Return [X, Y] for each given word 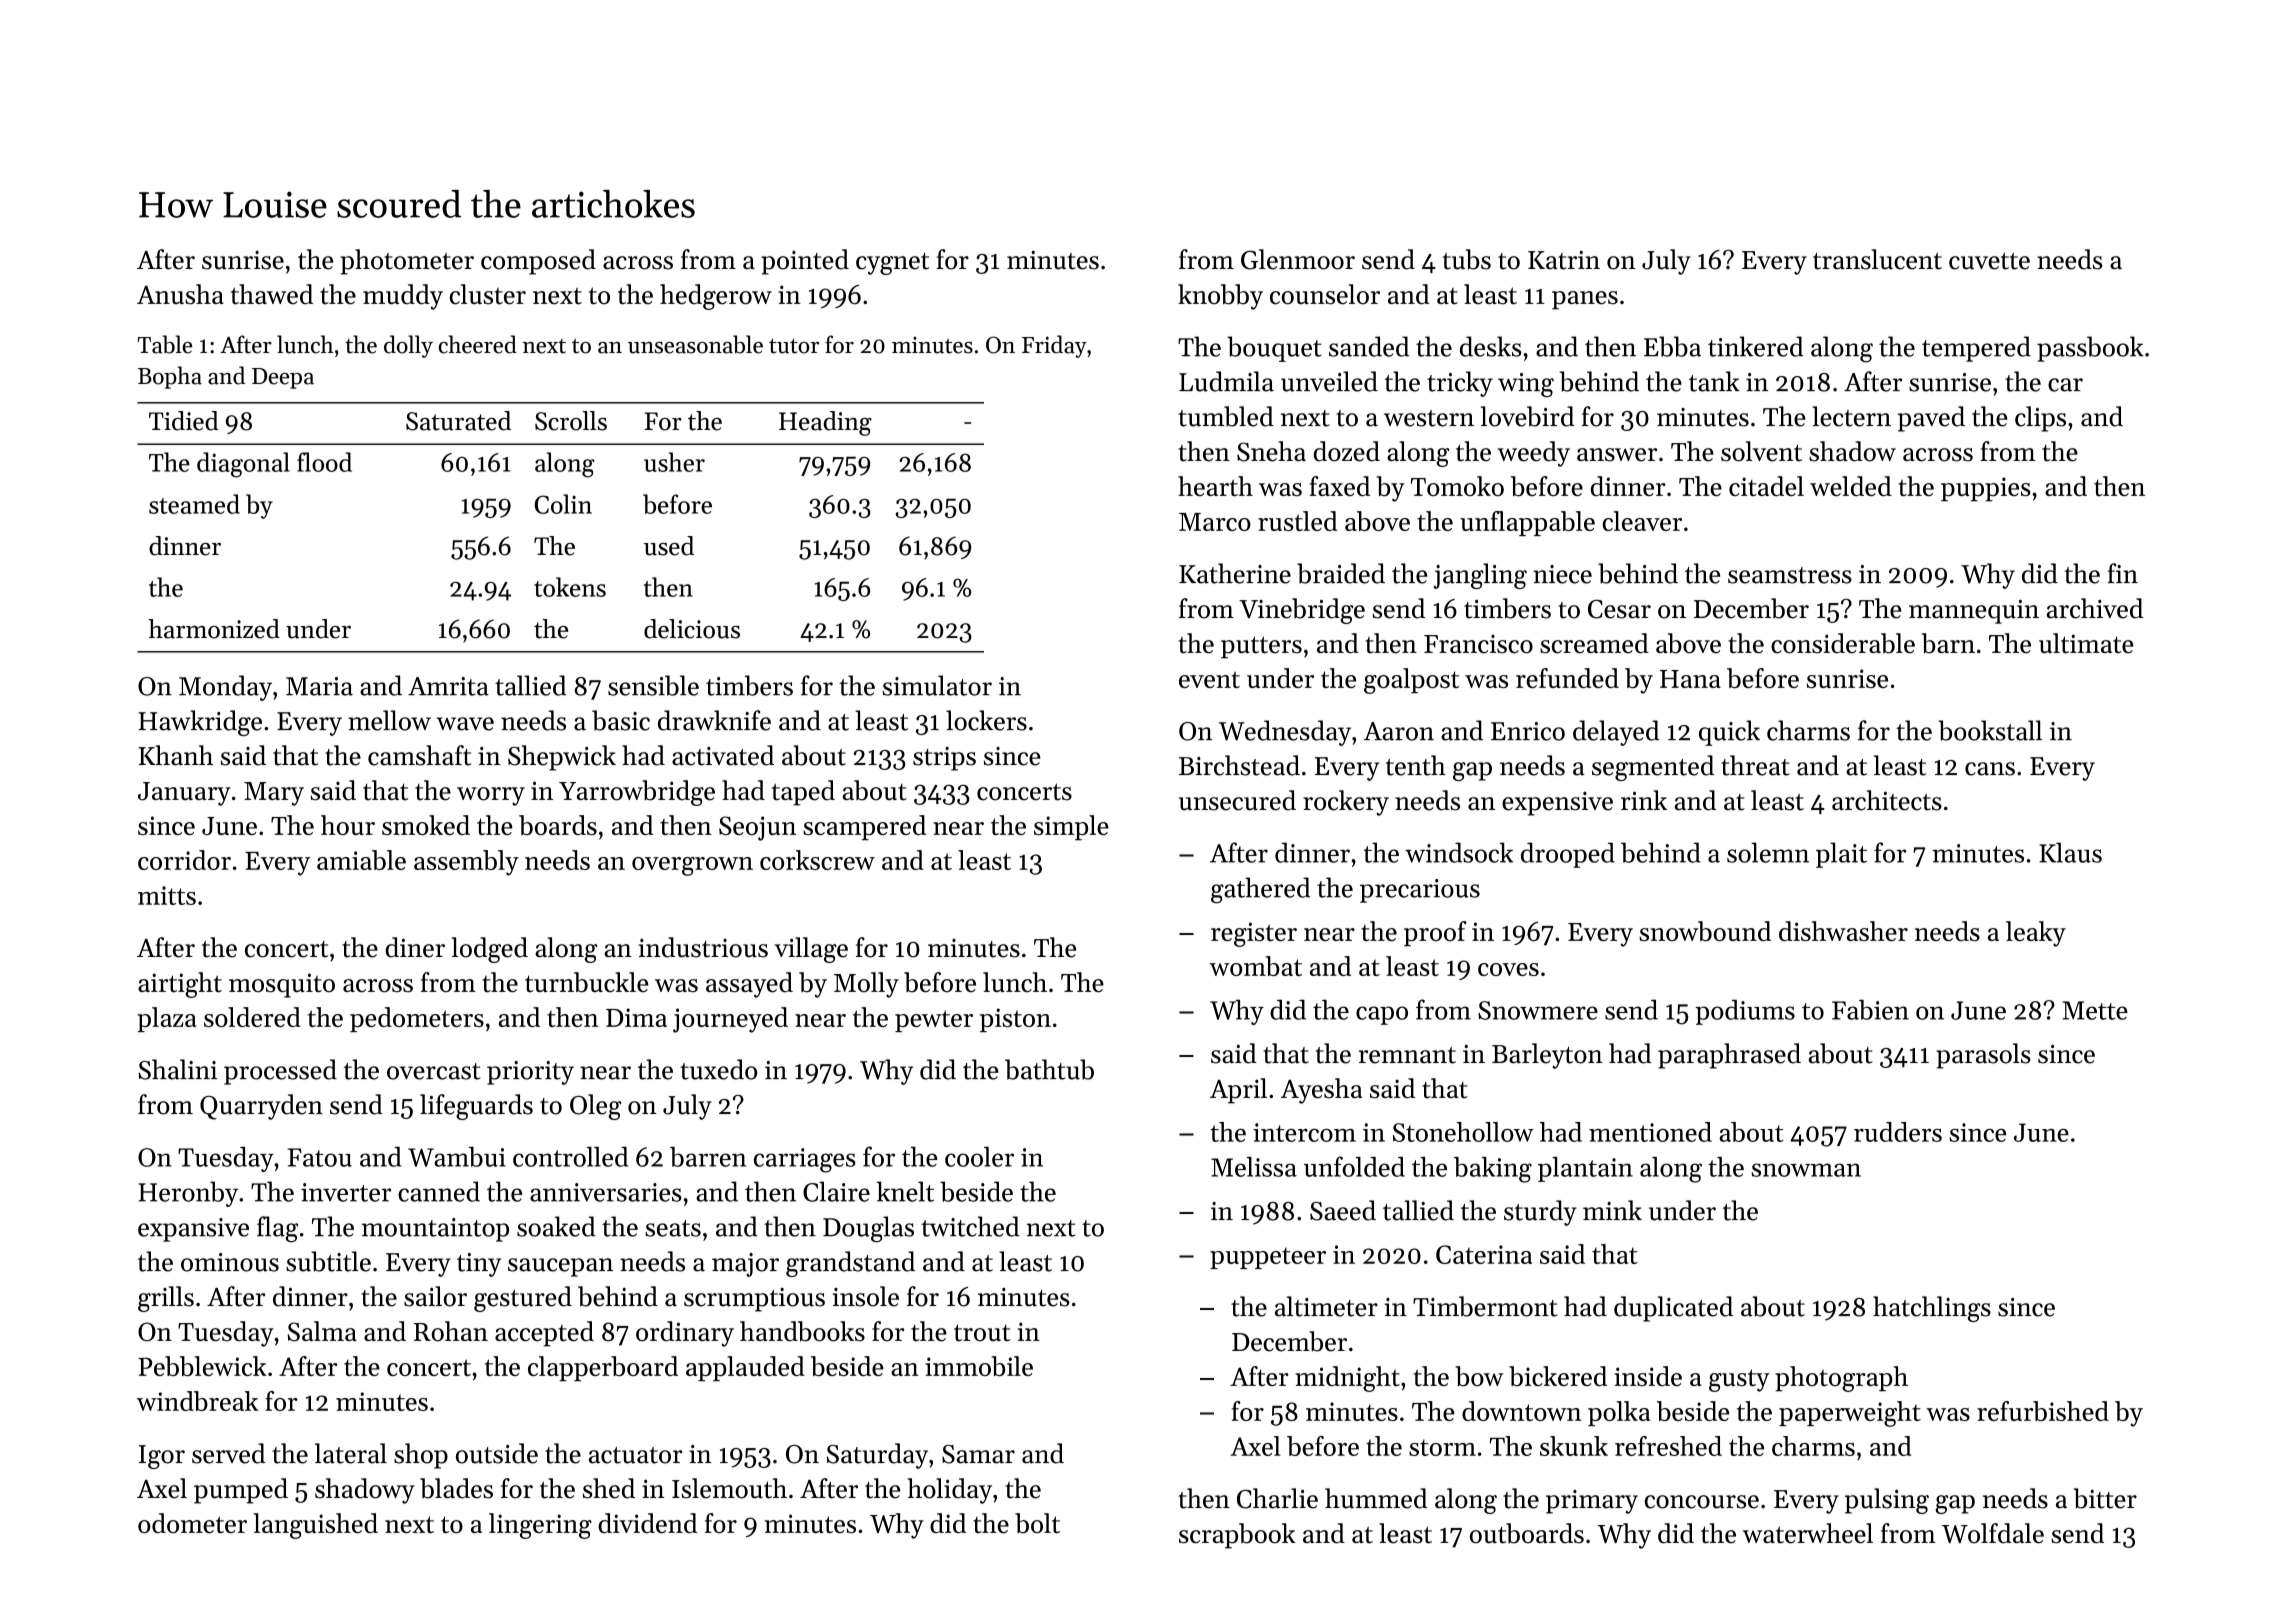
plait [1841, 855]
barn [1948, 643]
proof [1435, 934]
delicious [692, 629]
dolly [408, 346]
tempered [1976, 349]
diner [415, 947]
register [1254, 934]
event [1209, 679]
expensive [1557, 804]
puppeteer [1268, 1258]
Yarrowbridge [637, 793]
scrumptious [754, 1300]
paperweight [1850, 1414]
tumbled [1226, 416]
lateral [351, 1453]
